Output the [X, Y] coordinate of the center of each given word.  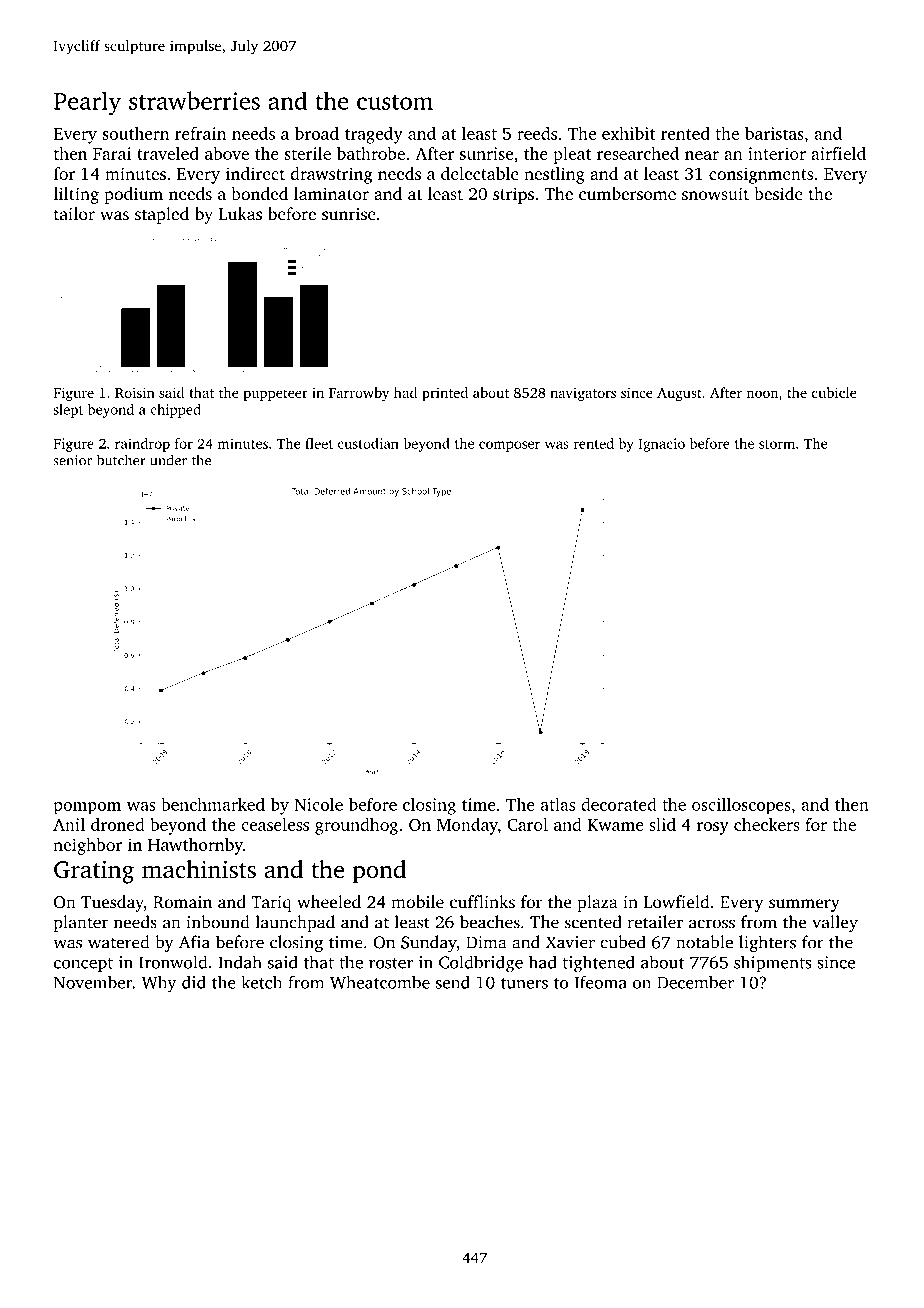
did [194, 982]
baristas [774, 133]
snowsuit [715, 193]
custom [395, 102]
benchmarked [213, 804]
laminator [331, 193]
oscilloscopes [741, 806]
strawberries [194, 100]
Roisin [135, 392]
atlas [557, 804]
